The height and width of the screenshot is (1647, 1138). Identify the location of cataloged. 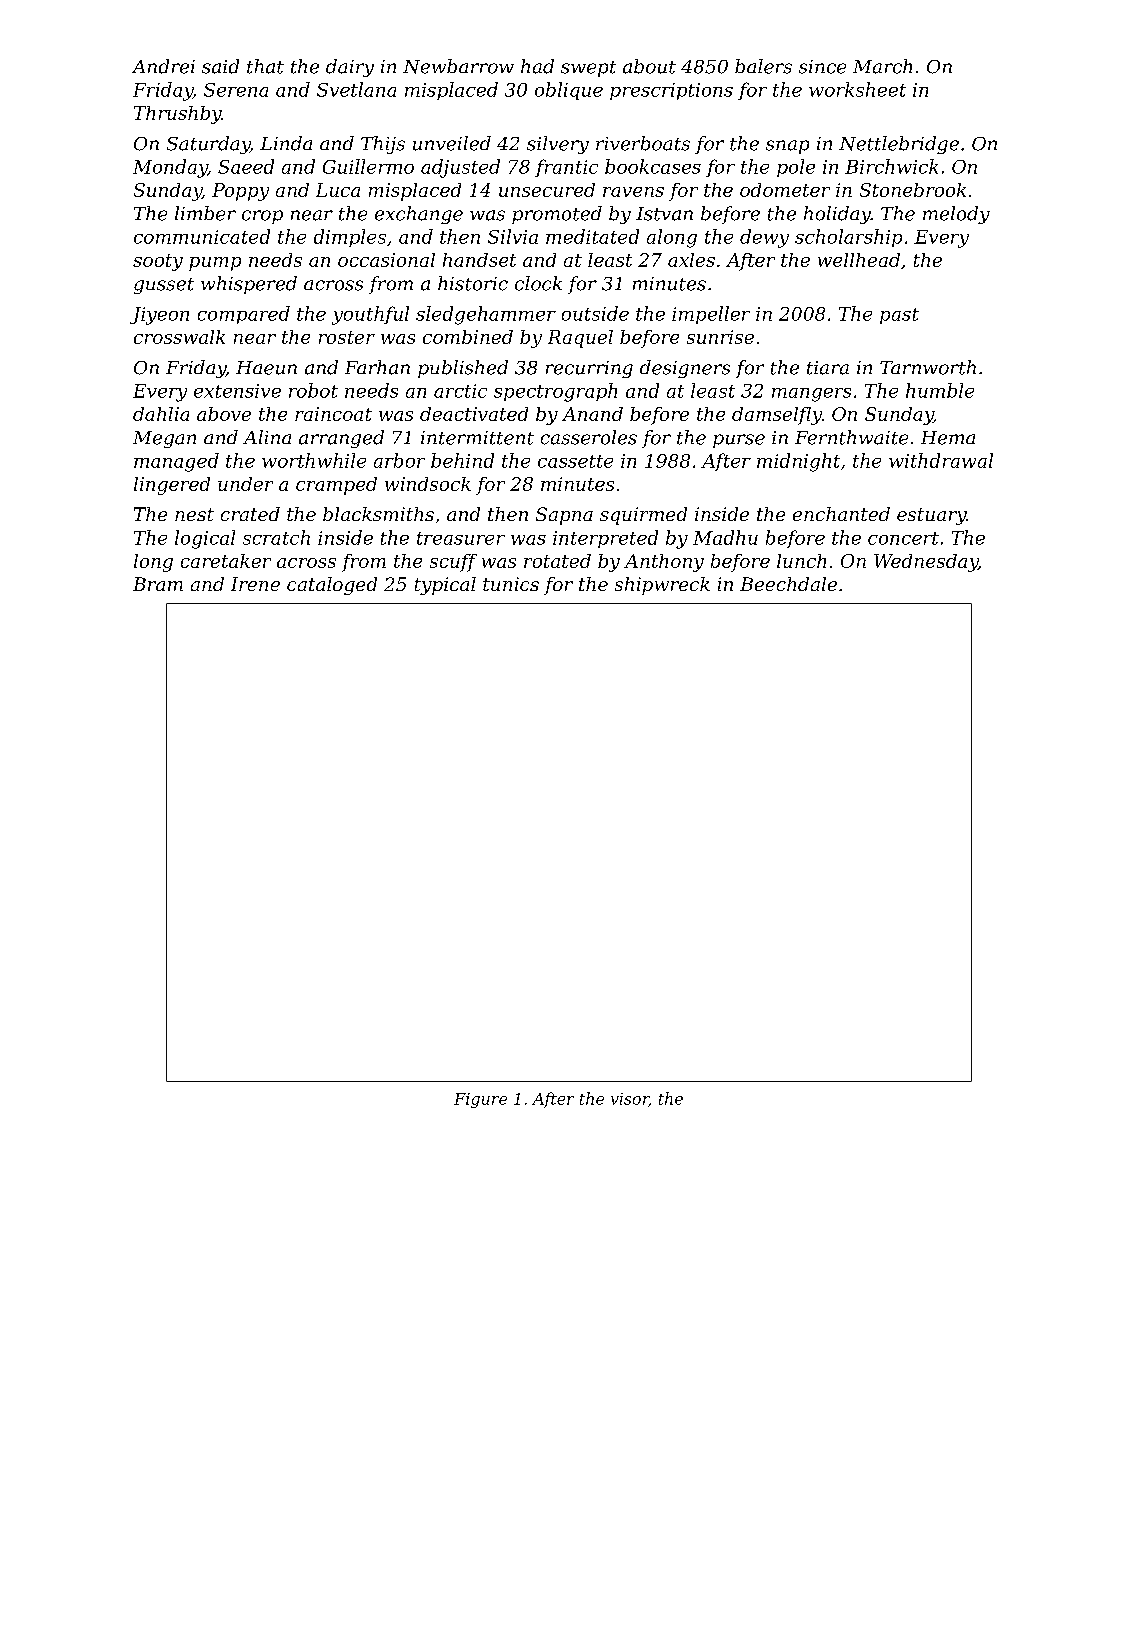
(332, 586).
